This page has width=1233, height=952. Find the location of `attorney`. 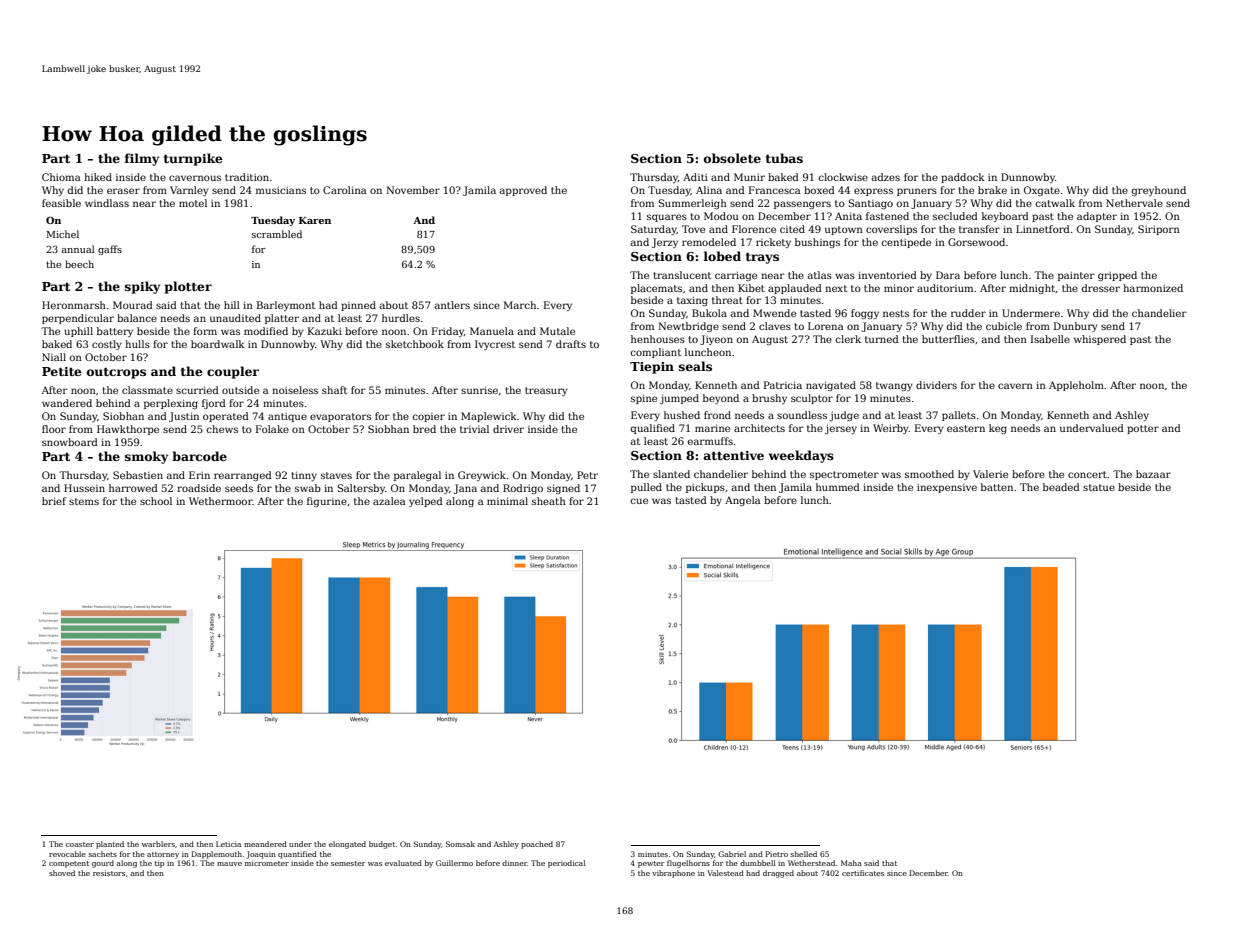

attorney is located at coordinates (163, 855).
